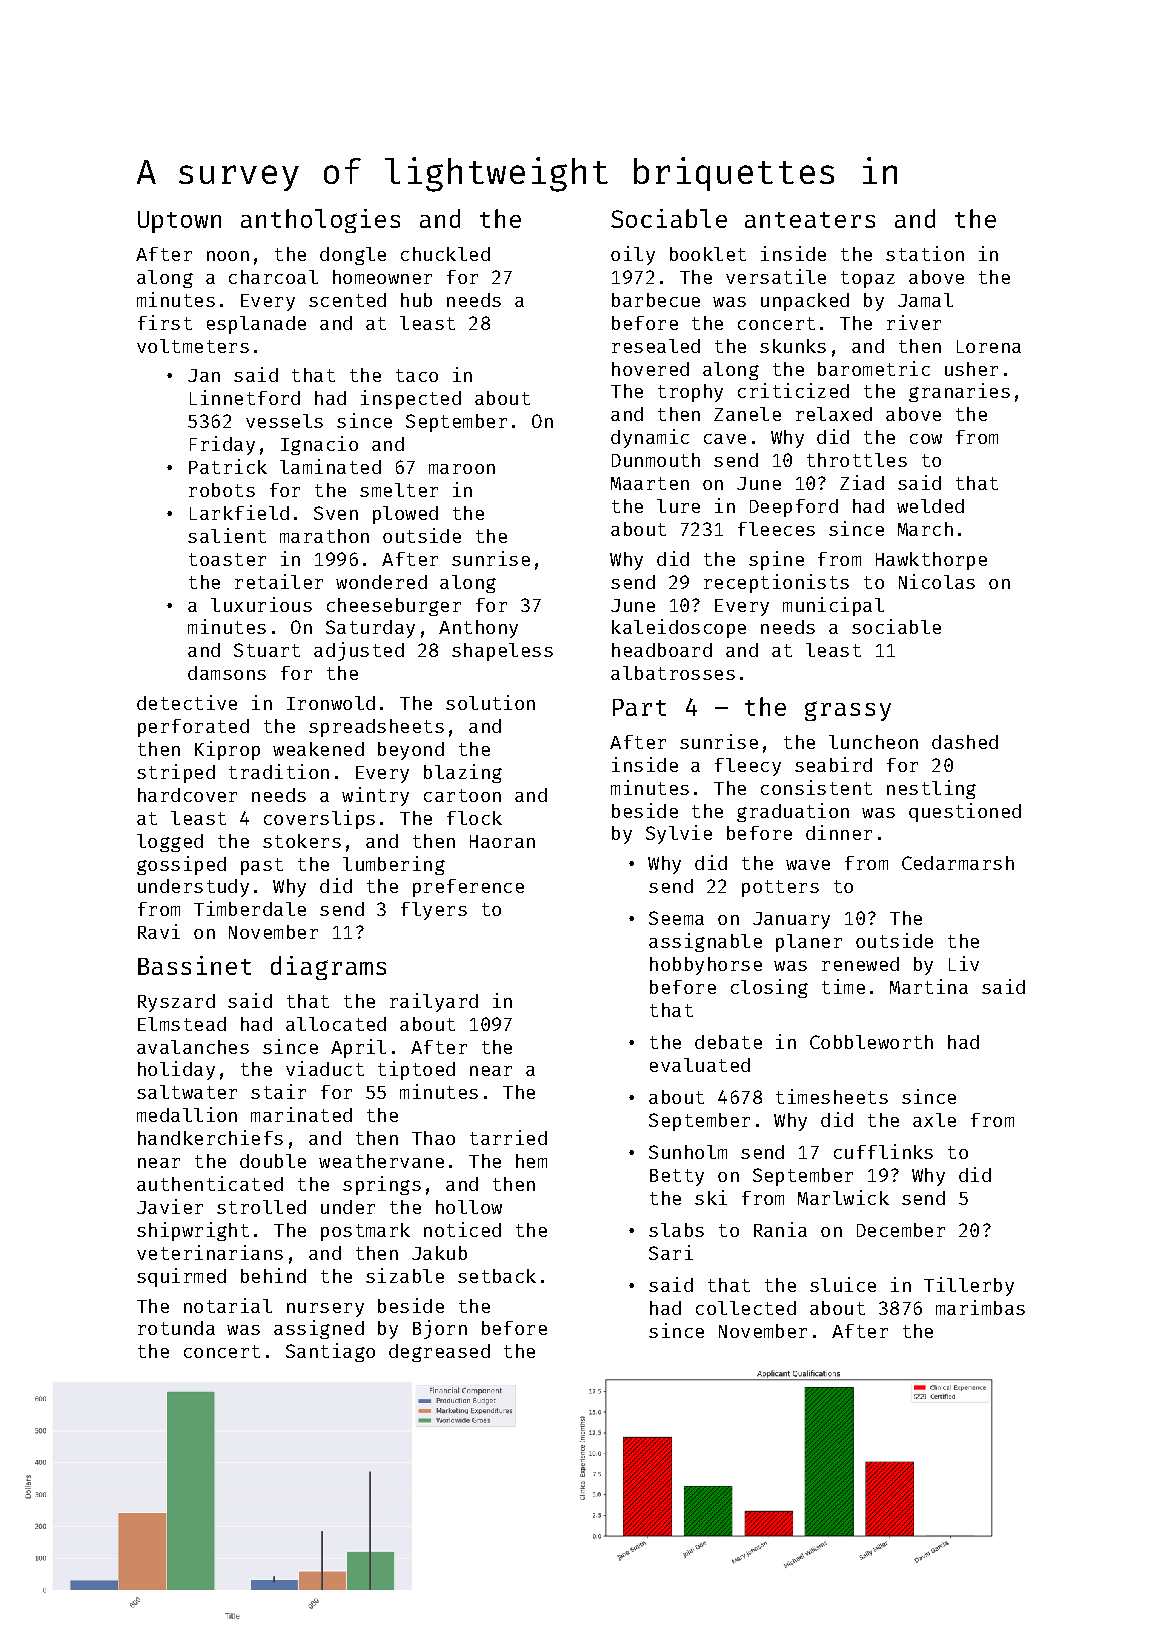 Image resolution: width=1166 pixels, height=1649 pixels. Describe the element at coordinates (810, 220) in the page. I see `anteaters` at that location.
